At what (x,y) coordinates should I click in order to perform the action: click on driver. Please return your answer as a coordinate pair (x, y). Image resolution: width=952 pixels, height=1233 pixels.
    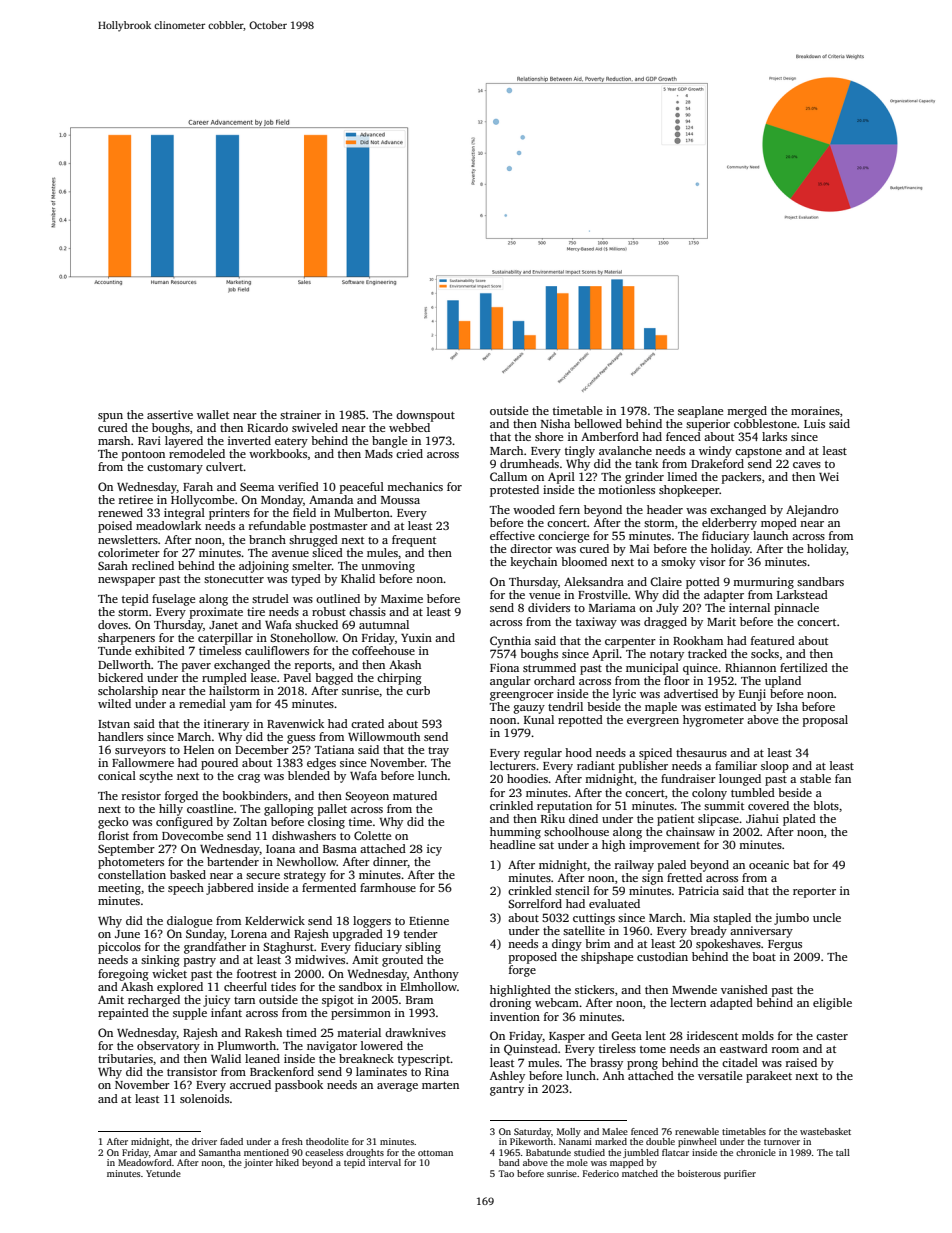
    Looking at the image, I should click on (204, 1141).
